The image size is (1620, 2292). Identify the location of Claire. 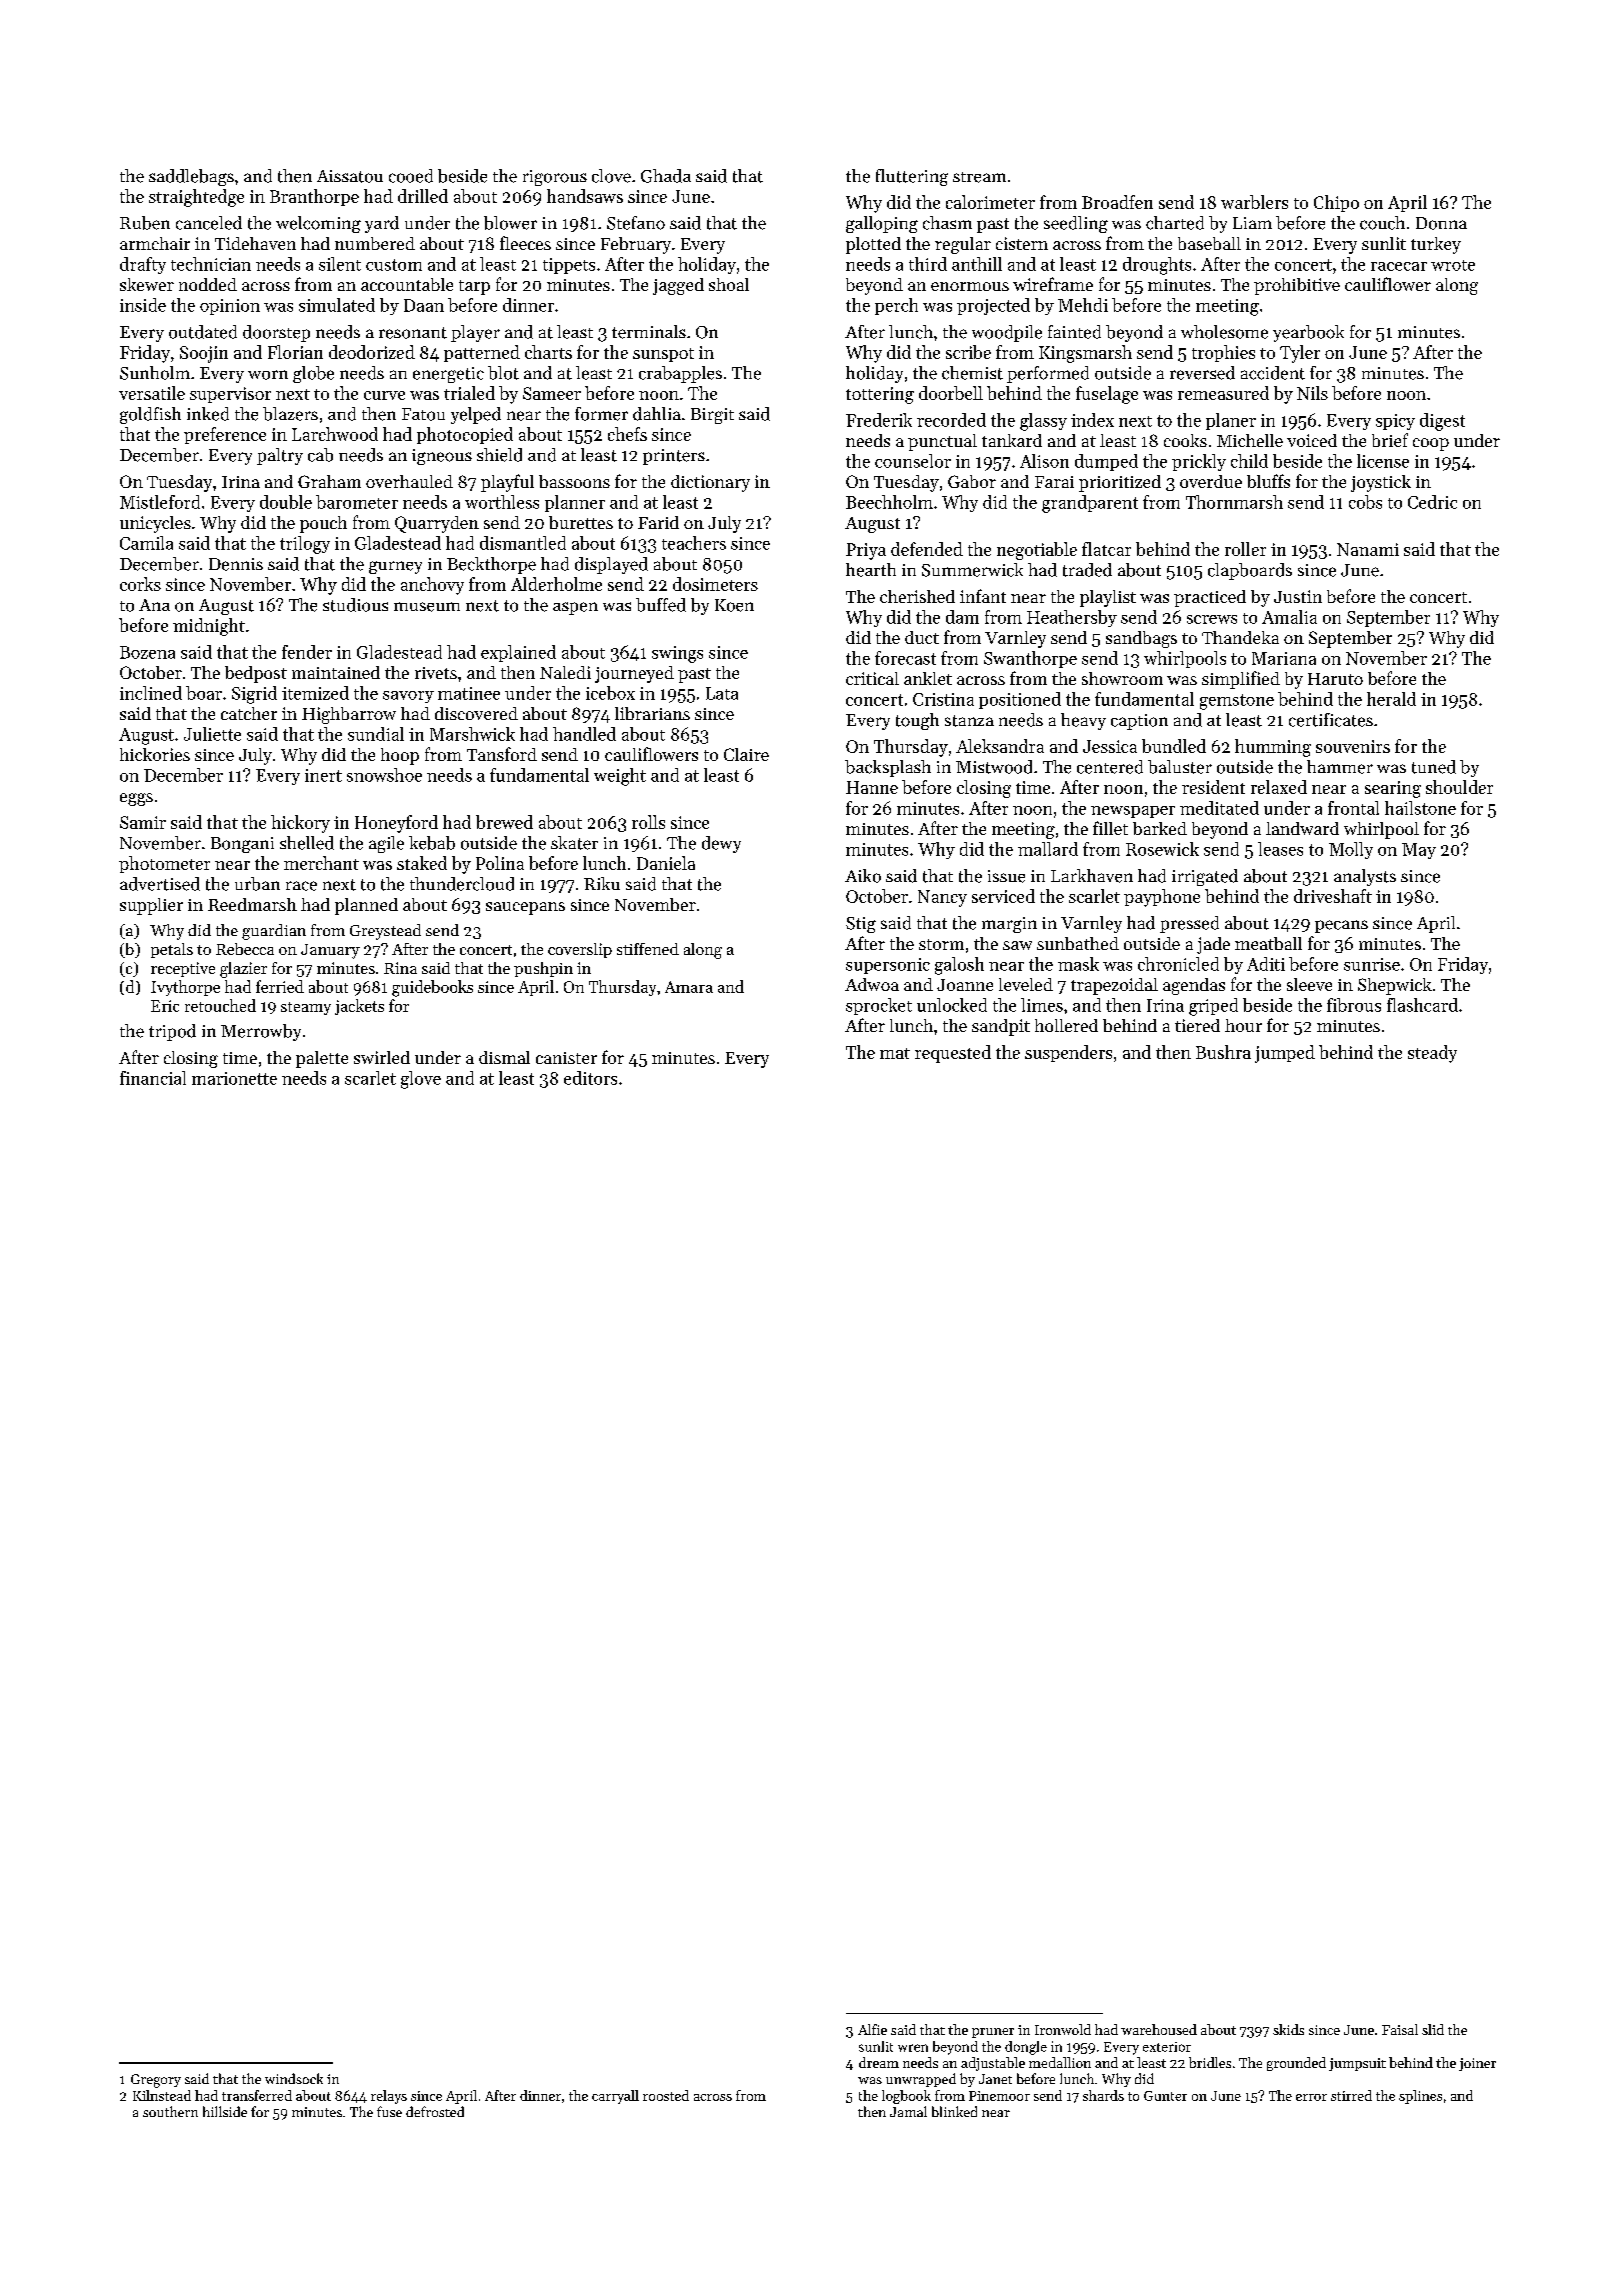
(746, 754).
